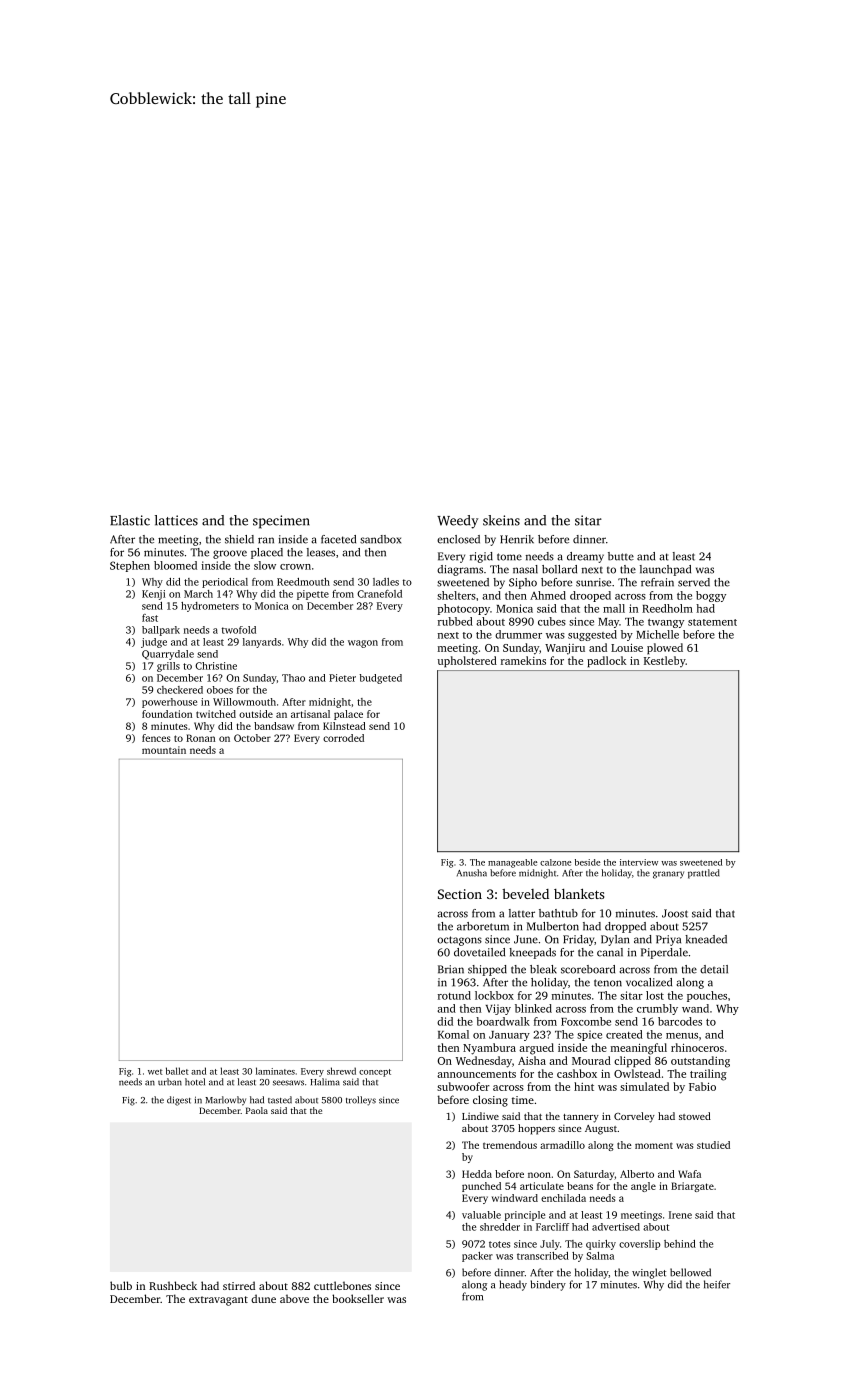  I want to click on pouches, so click(707, 996).
